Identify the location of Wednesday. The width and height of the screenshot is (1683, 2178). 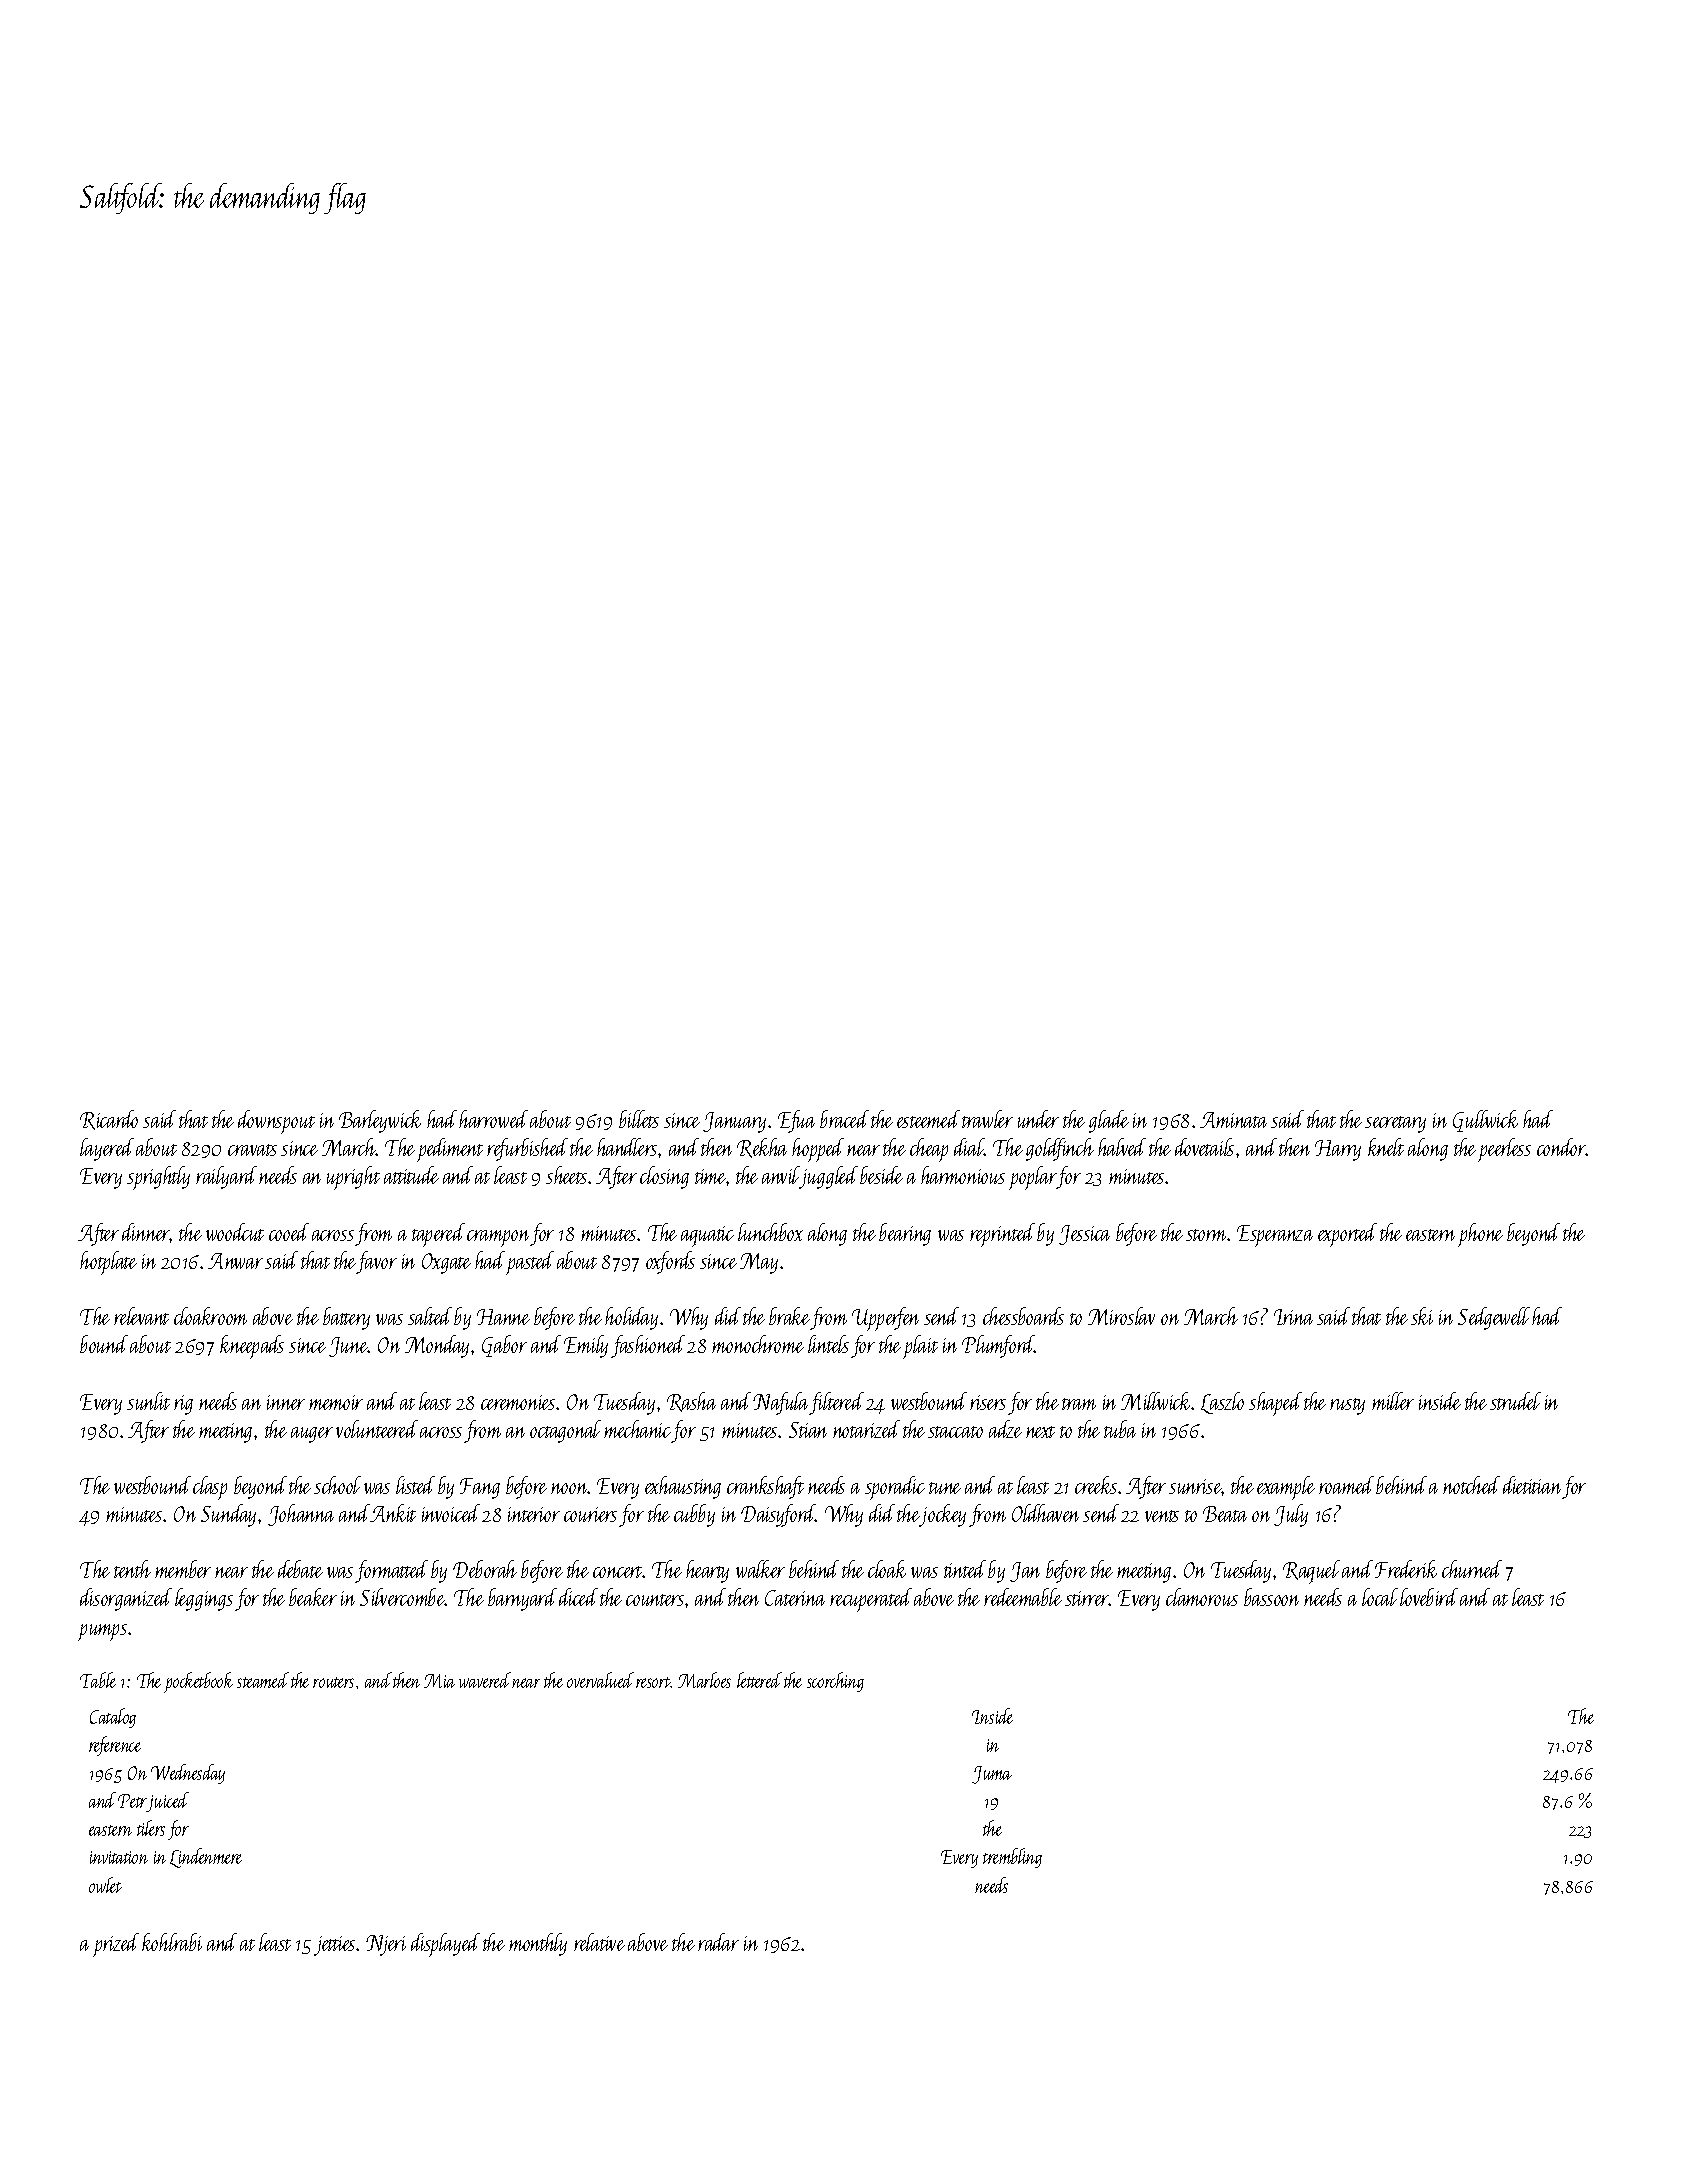
(188, 1774).
